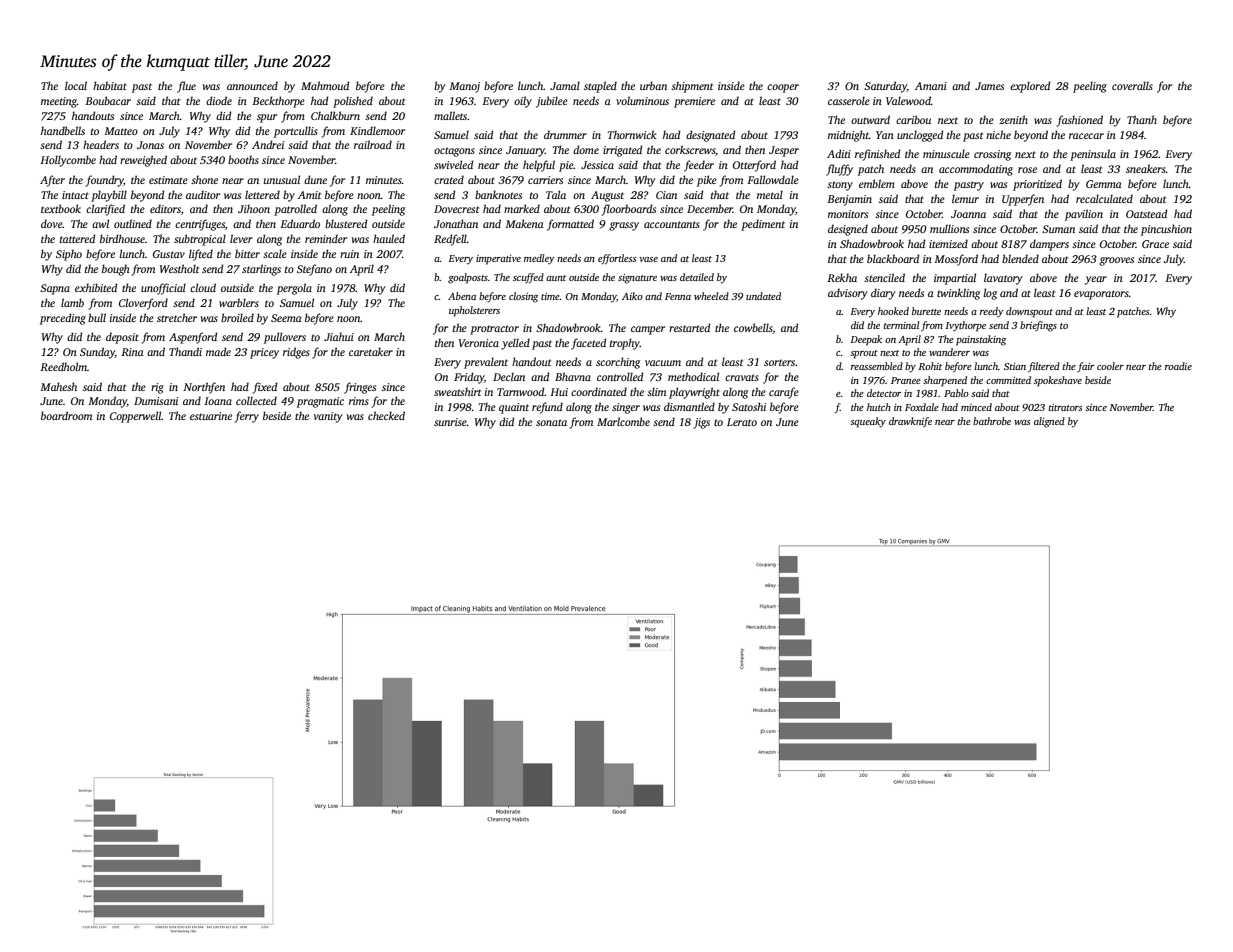  I want to click on oily, so click(523, 102).
